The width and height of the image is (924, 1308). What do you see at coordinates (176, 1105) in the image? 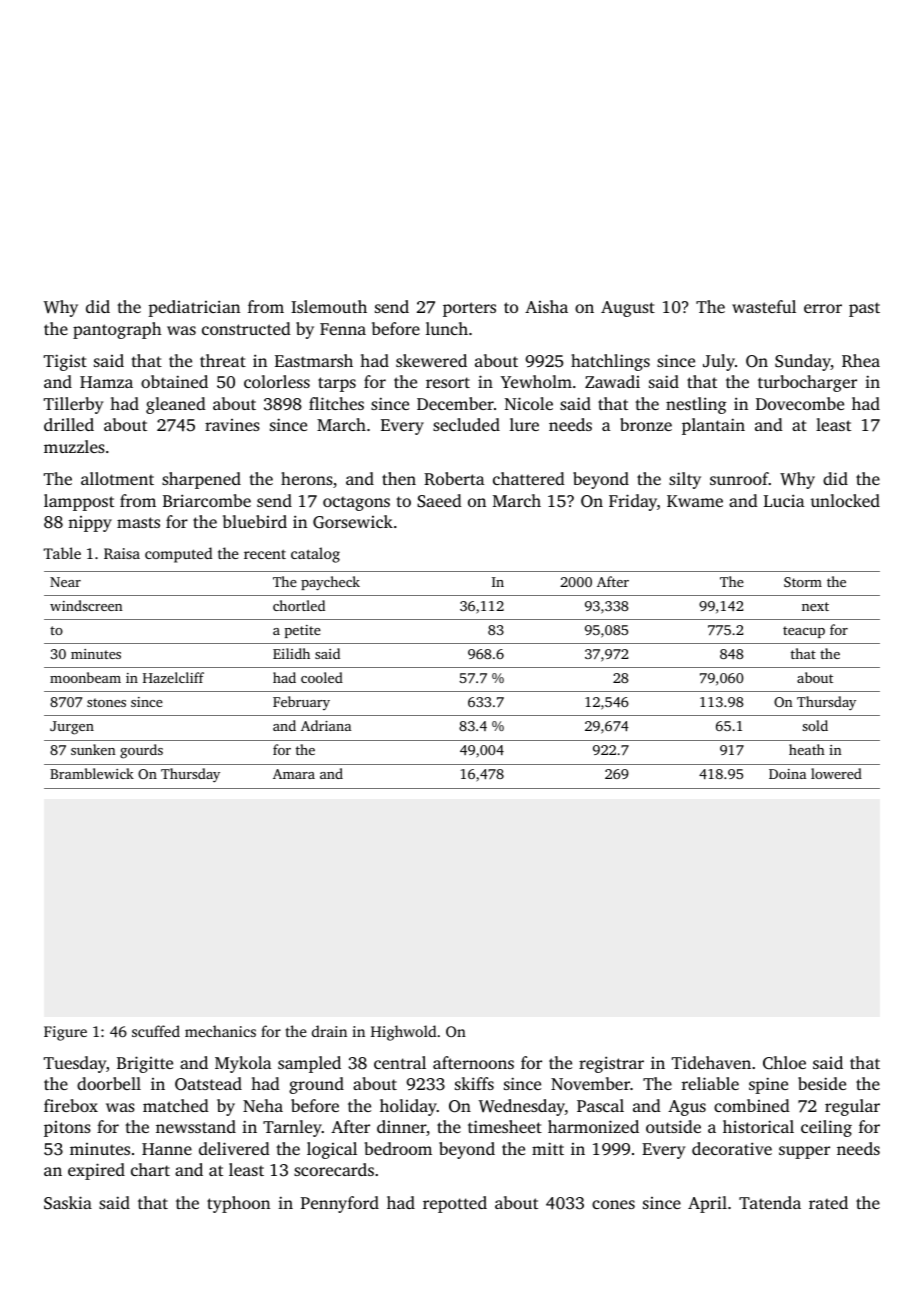
I see `matched` at bounding box center [176, 1105].
